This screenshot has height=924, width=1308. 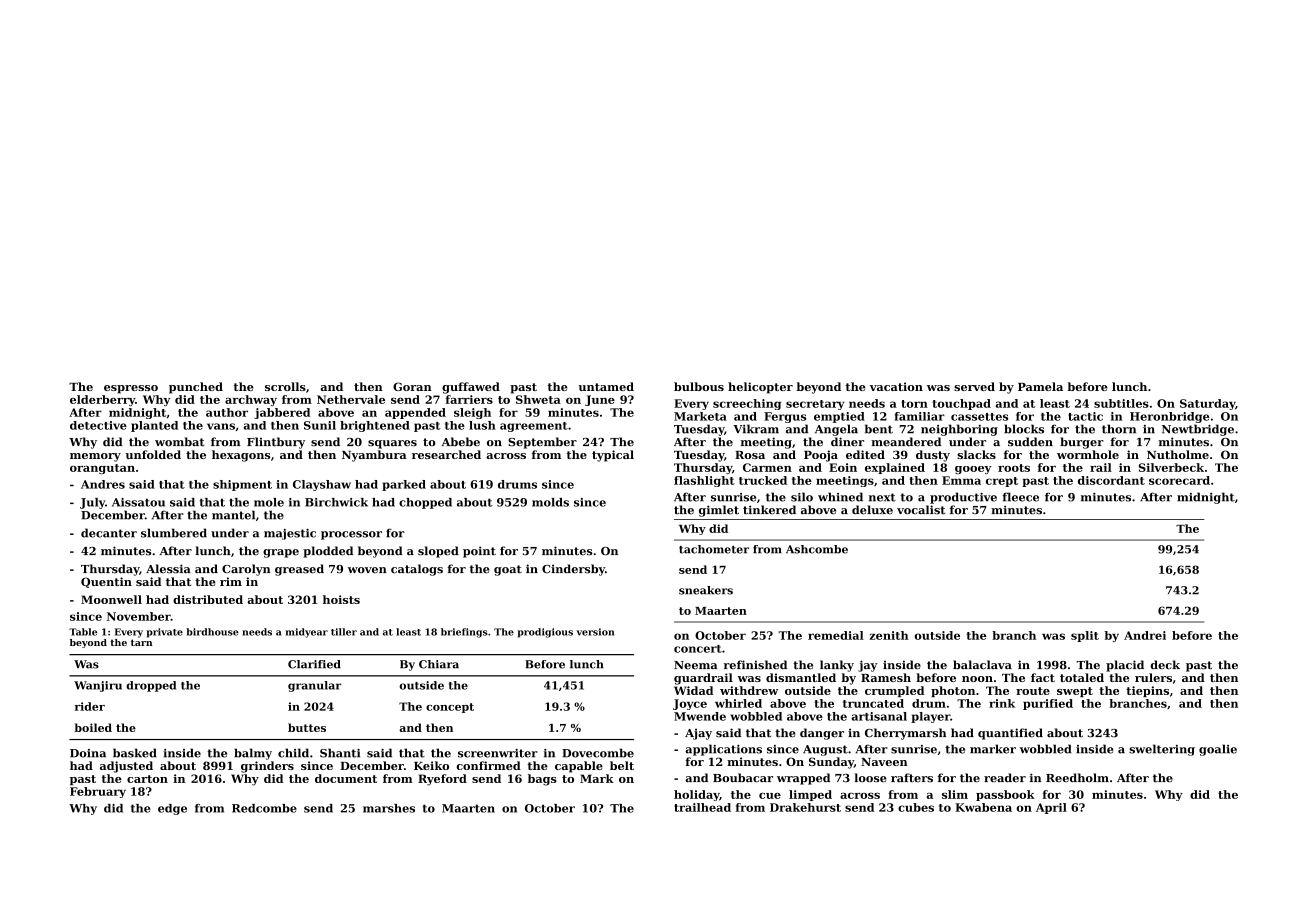 I want to click on subtitles, so click(x=1121, y=403).
